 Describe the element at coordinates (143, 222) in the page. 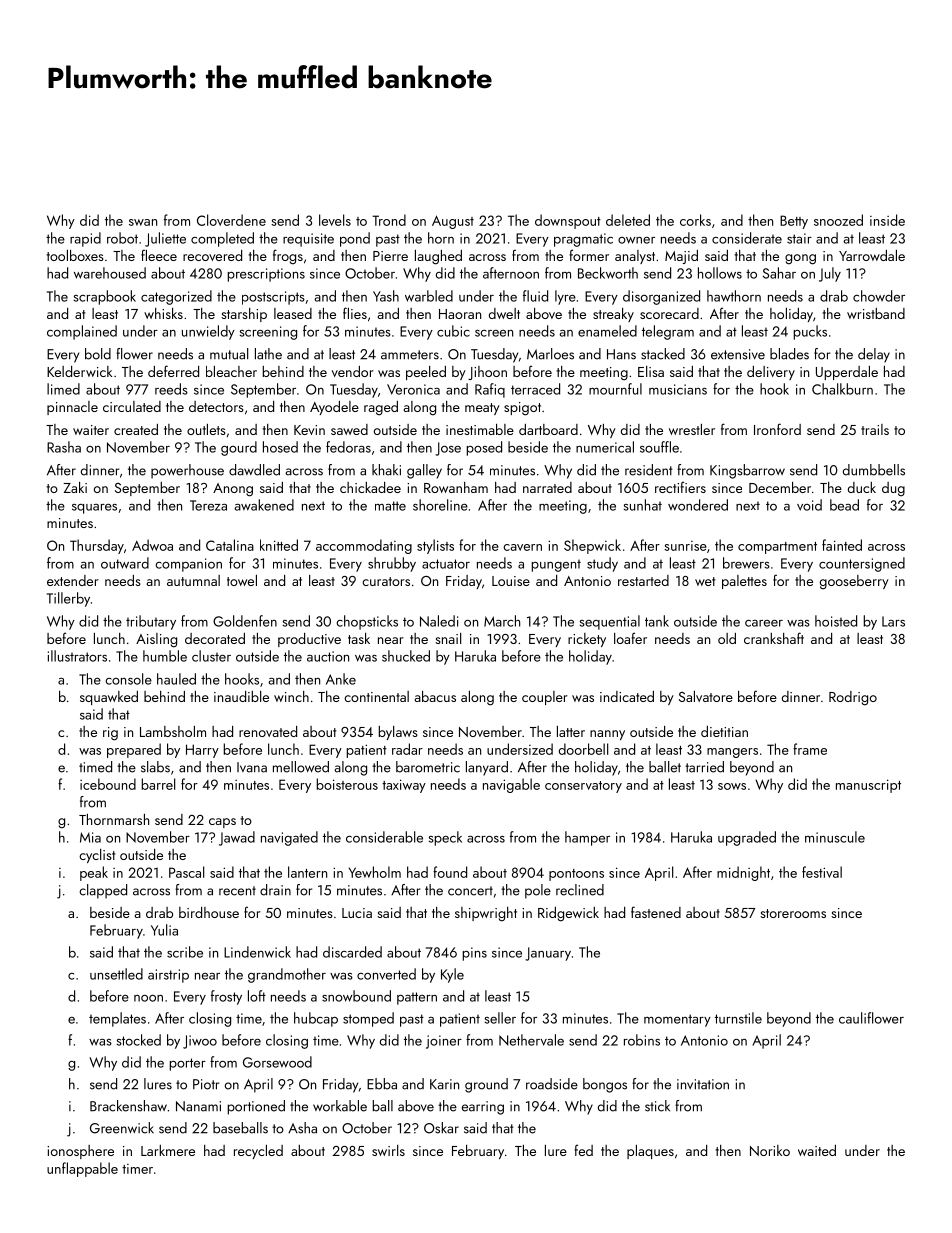

I see `swan` at that location.
